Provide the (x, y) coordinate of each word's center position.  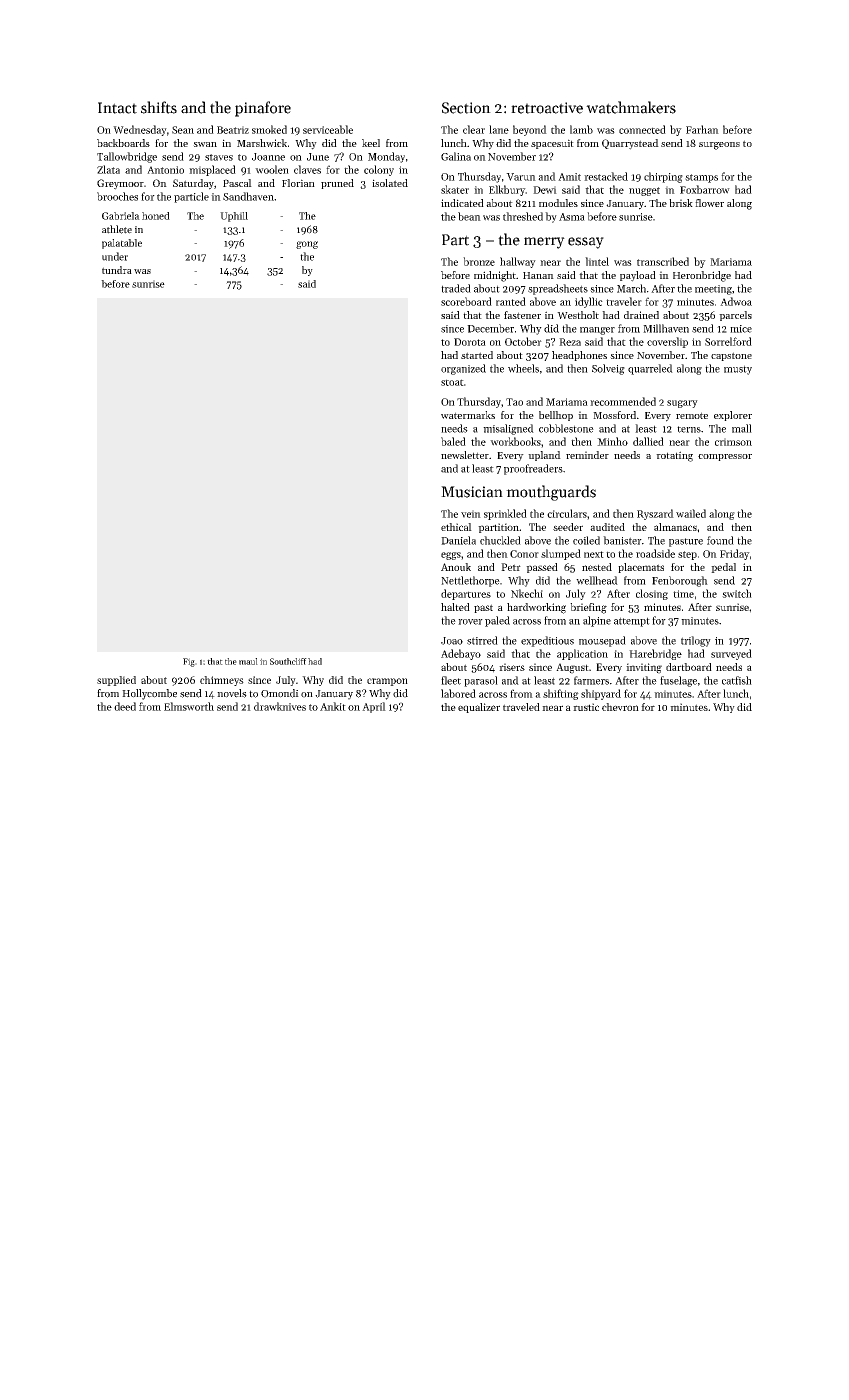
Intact (117, 108)
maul (248, 661)
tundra (117, 270)
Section (466, 108)
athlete (117, 229)
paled (497, 621)
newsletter (465, 455)
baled (453, 441)
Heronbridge (702, 276)
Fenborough (680, 581)
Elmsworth (189, 706)
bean (469, 216)
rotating (674, 456)
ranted (511, 301)
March (631, 288)
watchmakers (631, 107)
